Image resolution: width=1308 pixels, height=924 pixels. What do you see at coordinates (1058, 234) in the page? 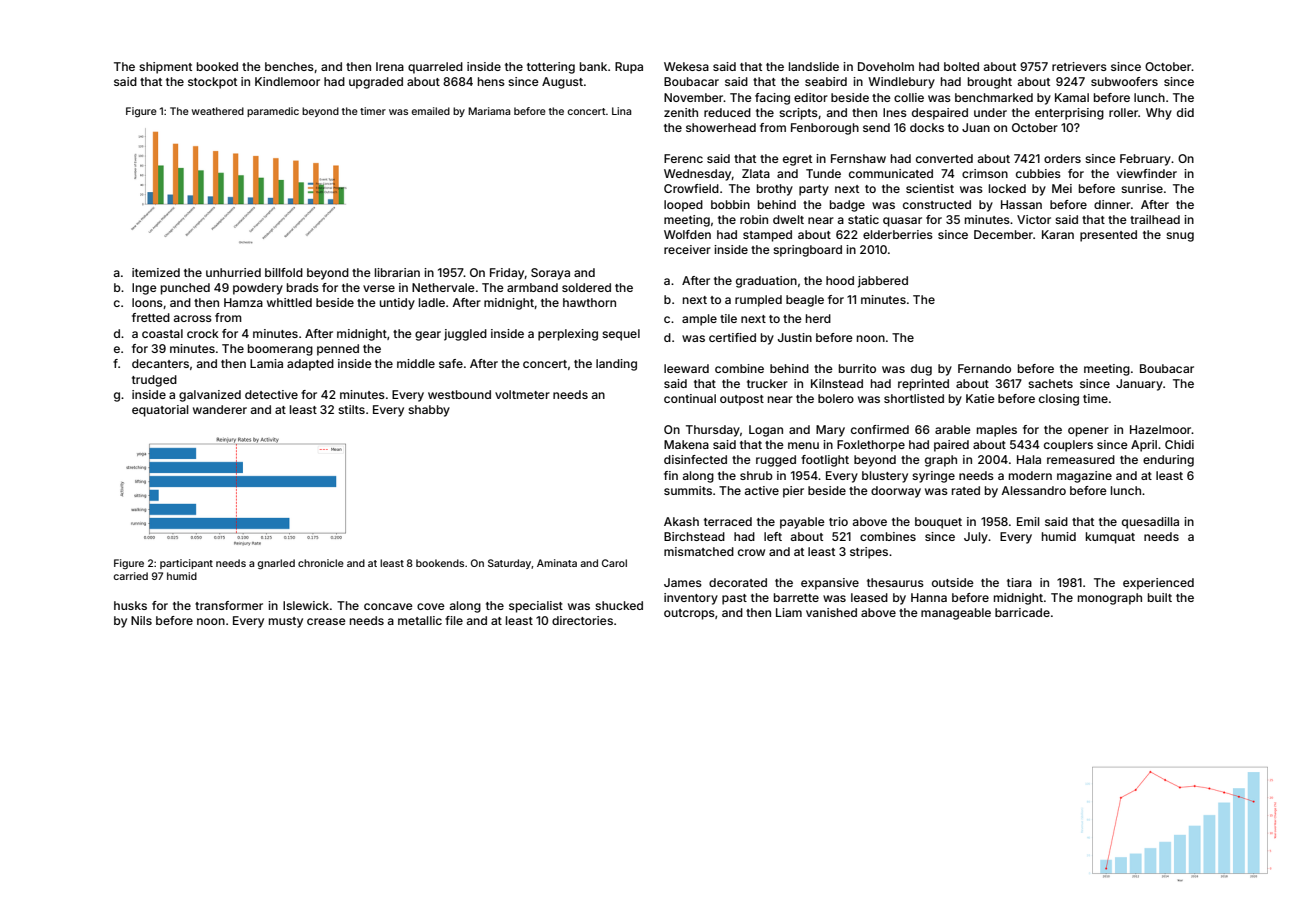
I see `Karan` at bounding box center [1058, 234].
